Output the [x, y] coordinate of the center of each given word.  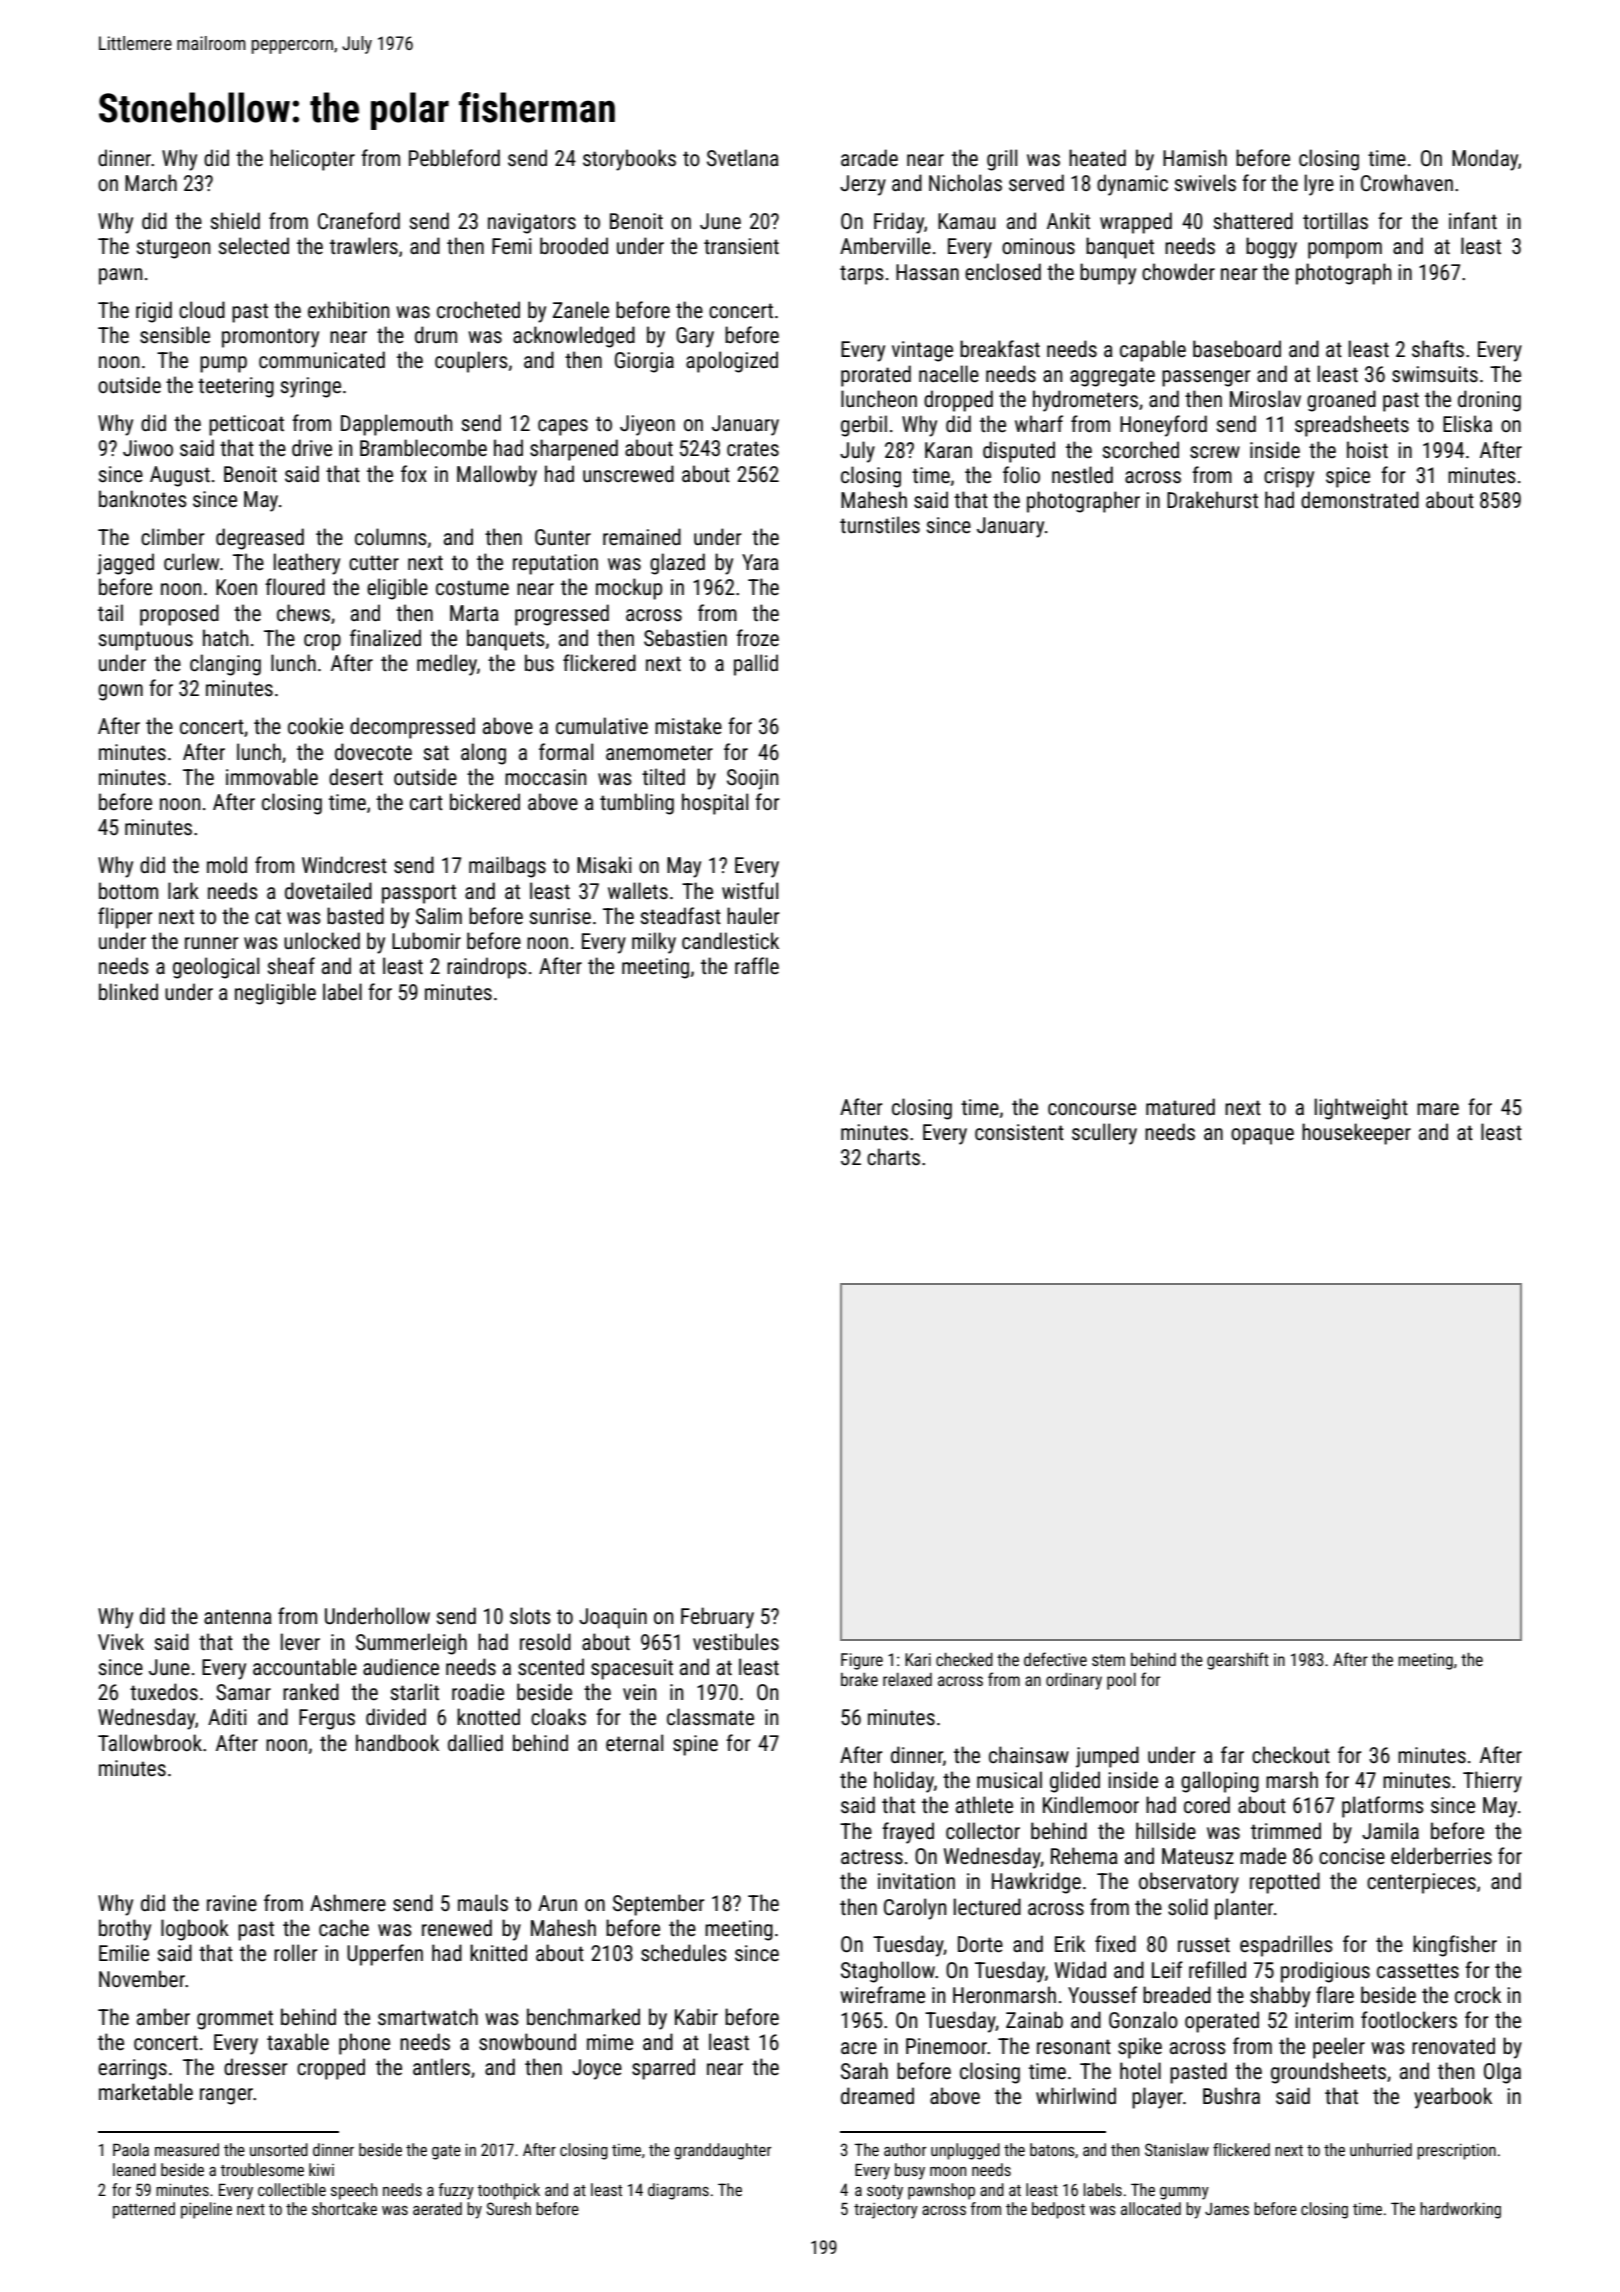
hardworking [1460, 2210]
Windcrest [344, 865]
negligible [275, 994]
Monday [1485, 160]
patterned [144, 2210]
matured [1180, 1106]
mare [1438, 1109]
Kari [918, 1659]
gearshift [1238, 1661]
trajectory [886, 2210]
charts [893, 1156]
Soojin [752, 779]
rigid [154, 312]
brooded [574, 245]
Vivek [121, 1642]
